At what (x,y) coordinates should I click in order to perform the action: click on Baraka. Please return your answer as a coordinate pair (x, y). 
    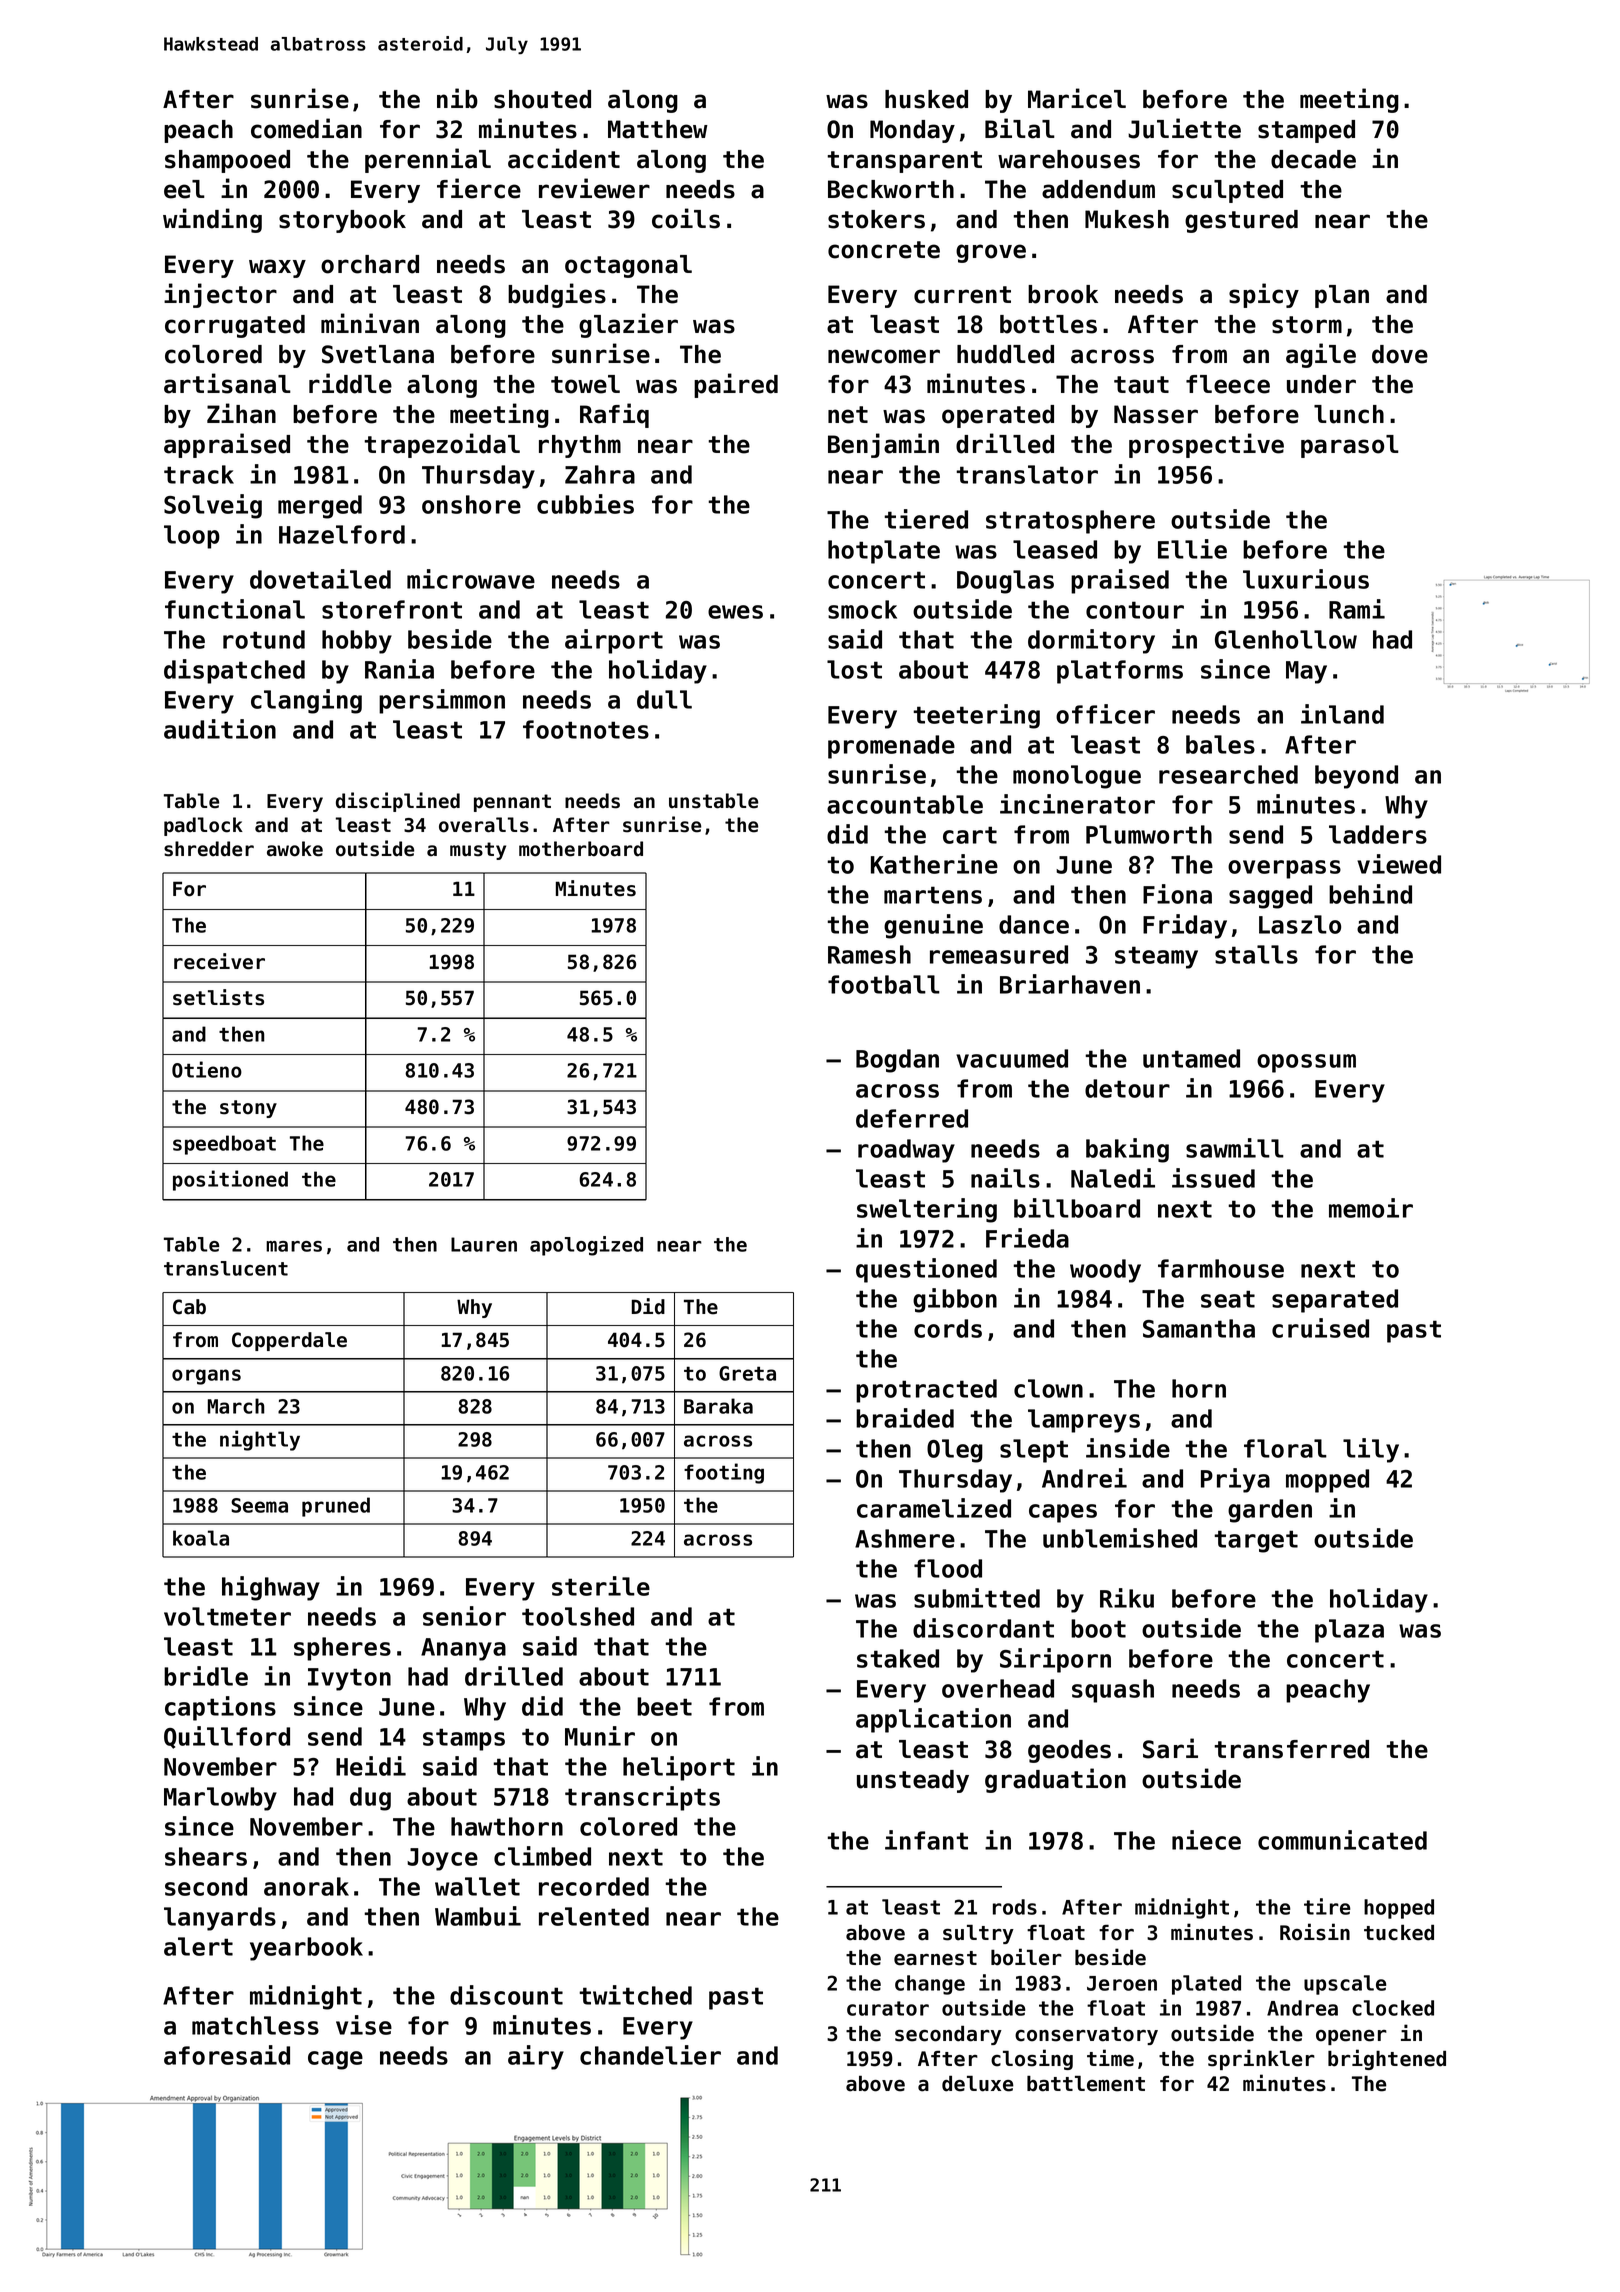
    Looking at the image, I should click on (718, 1406).
